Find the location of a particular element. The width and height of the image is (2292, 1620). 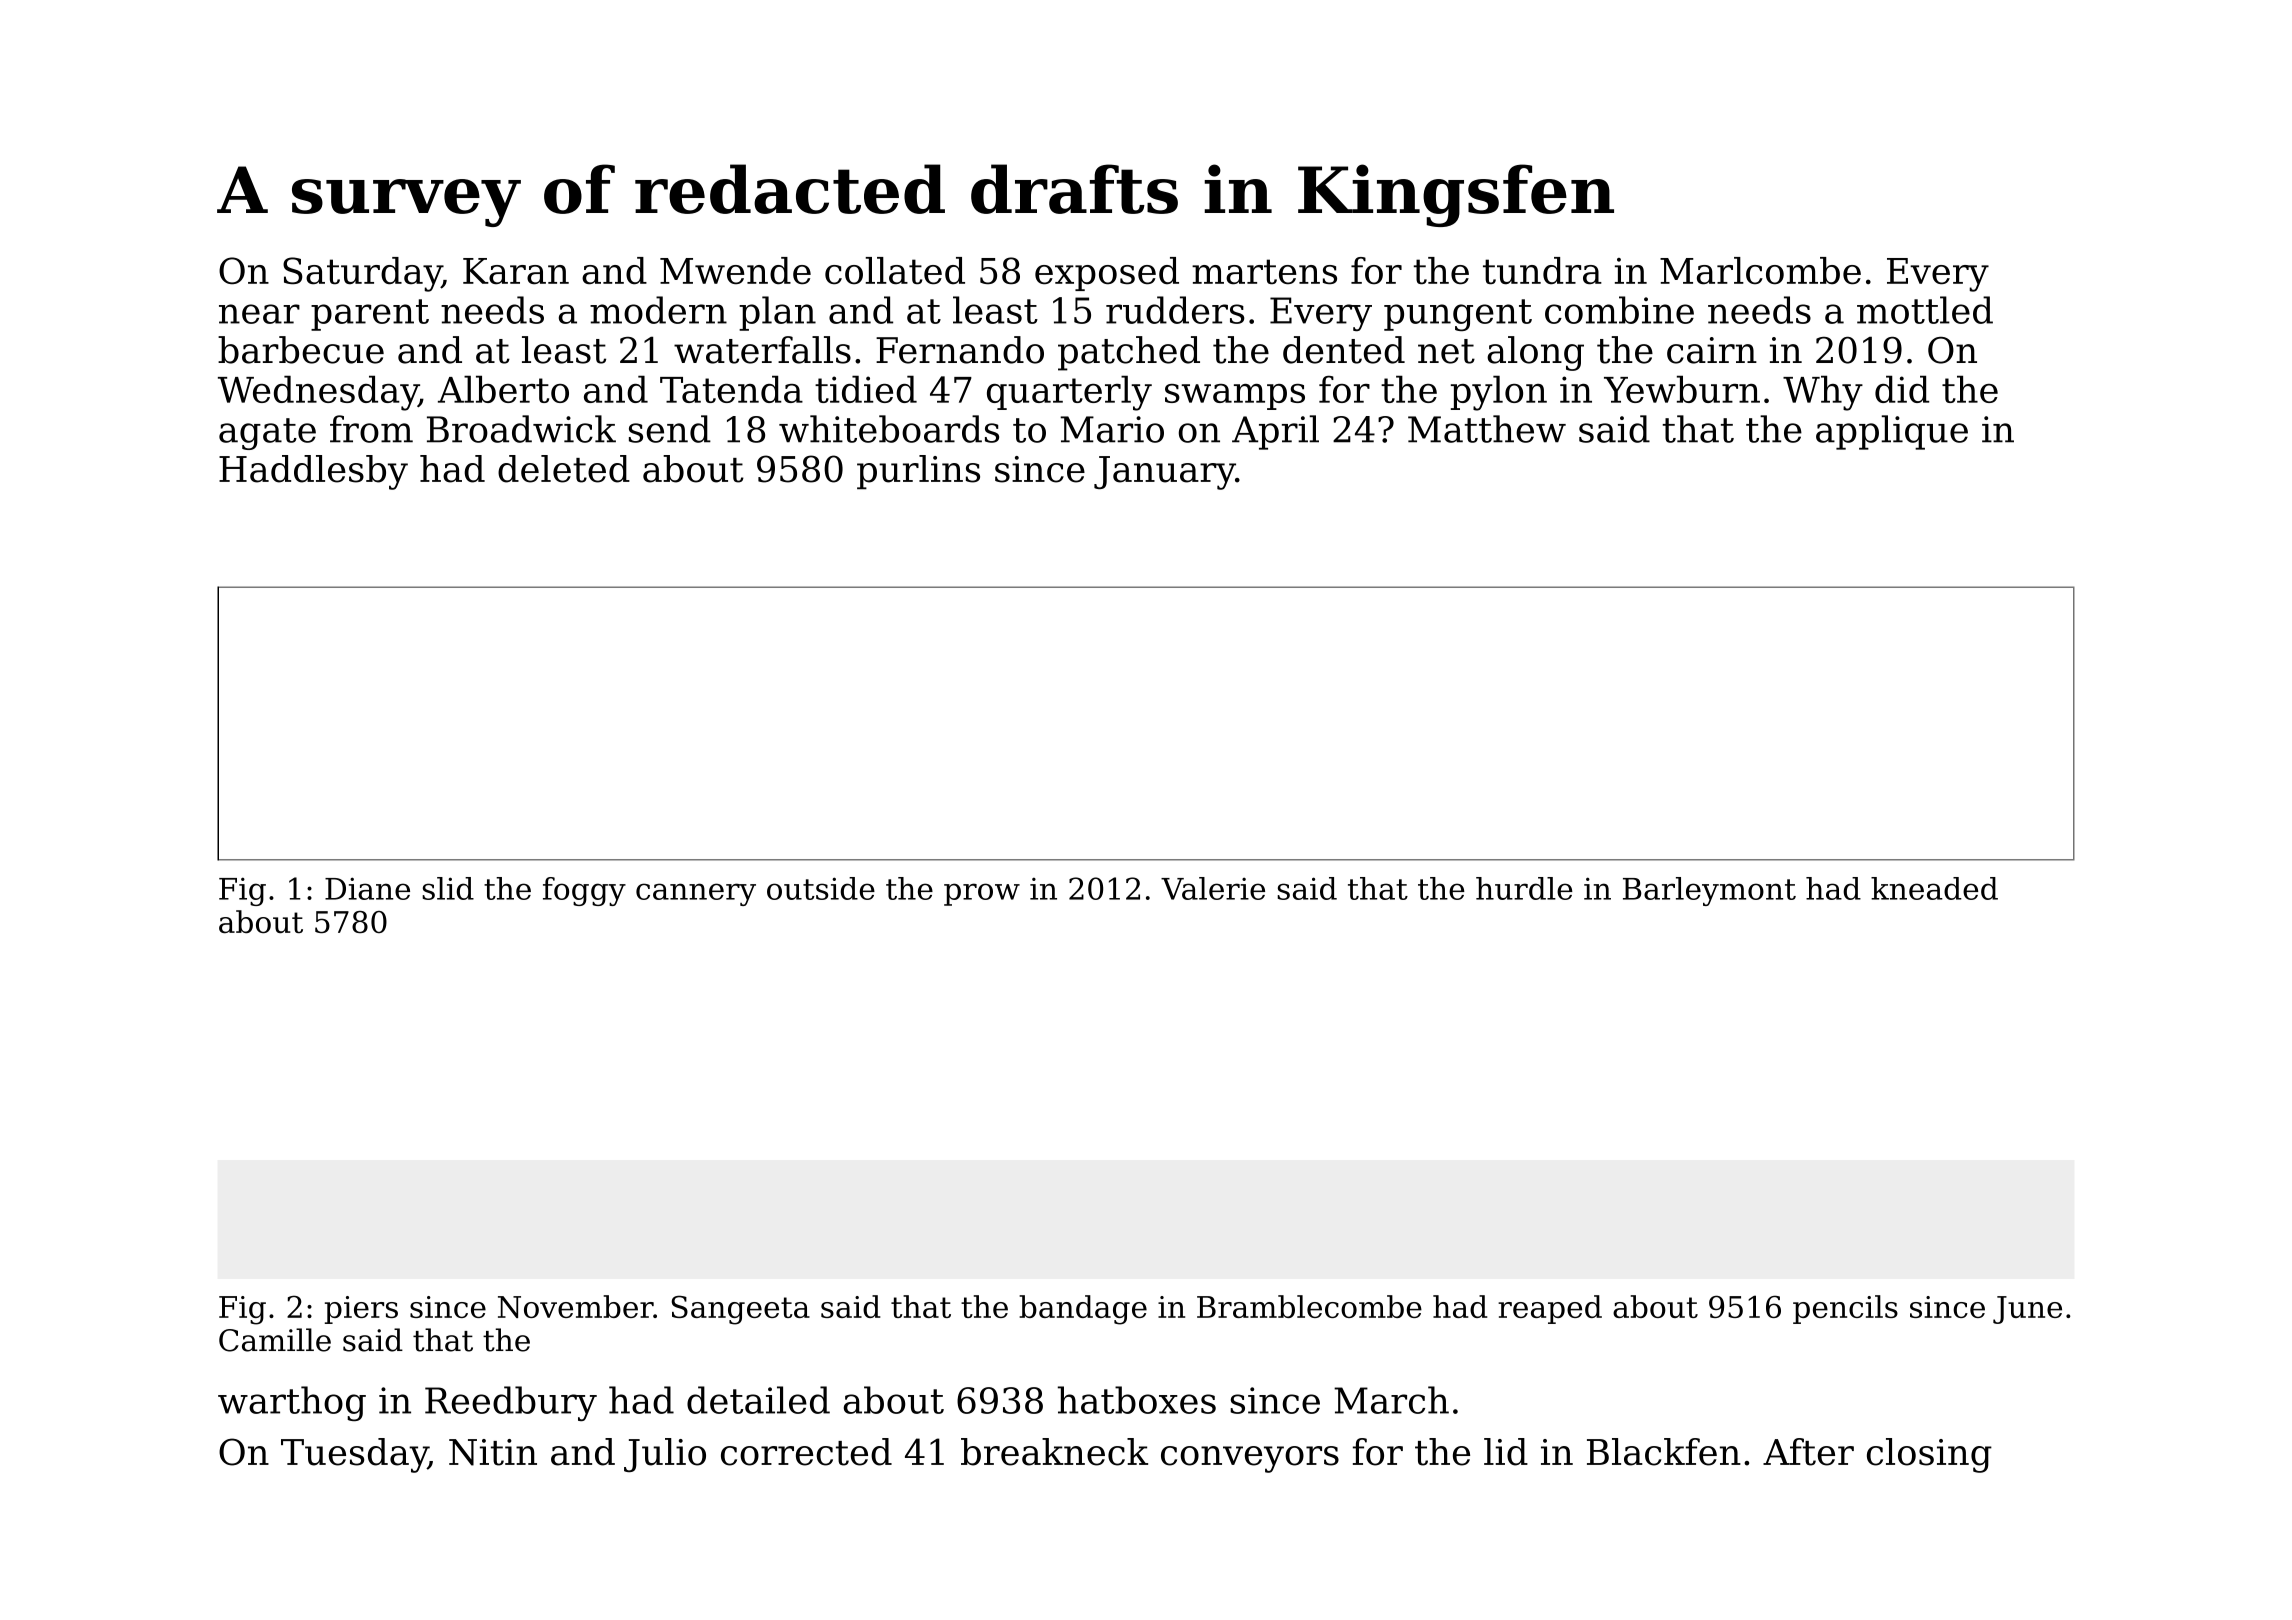

reaped is located at coordinates (1550, 1309).
